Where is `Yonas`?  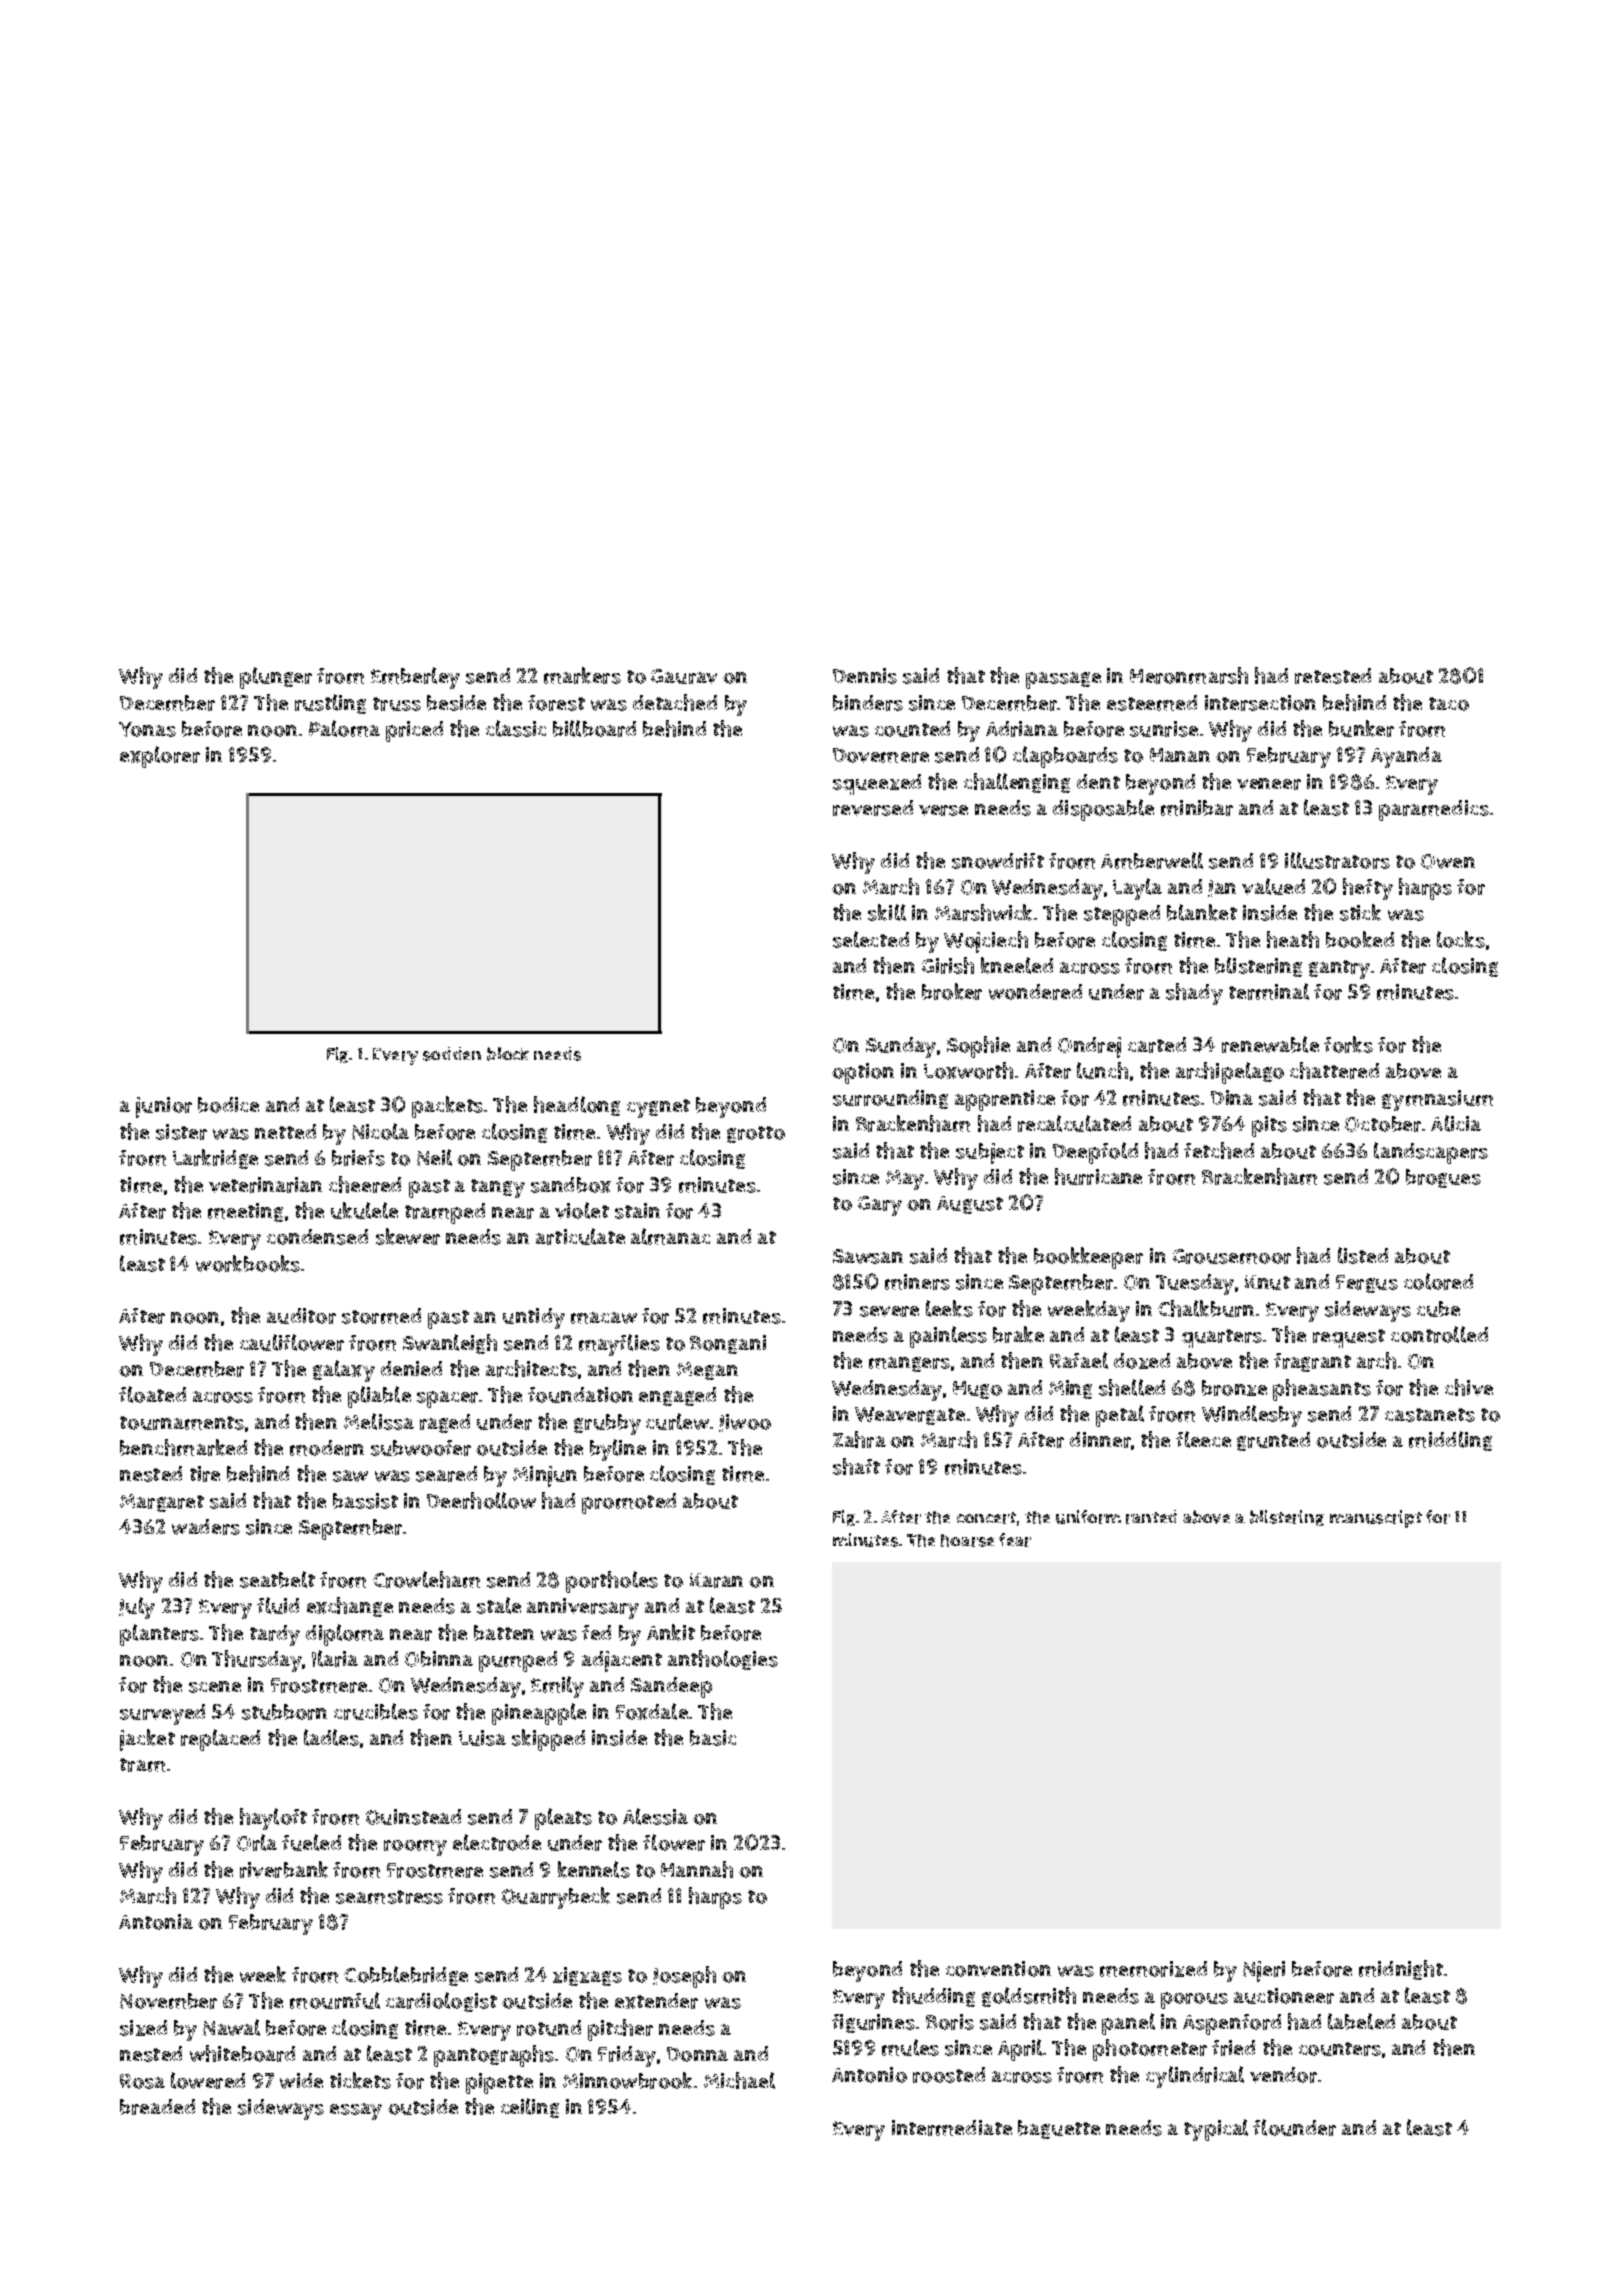 Yonas is located at coordinates (147, 729).
